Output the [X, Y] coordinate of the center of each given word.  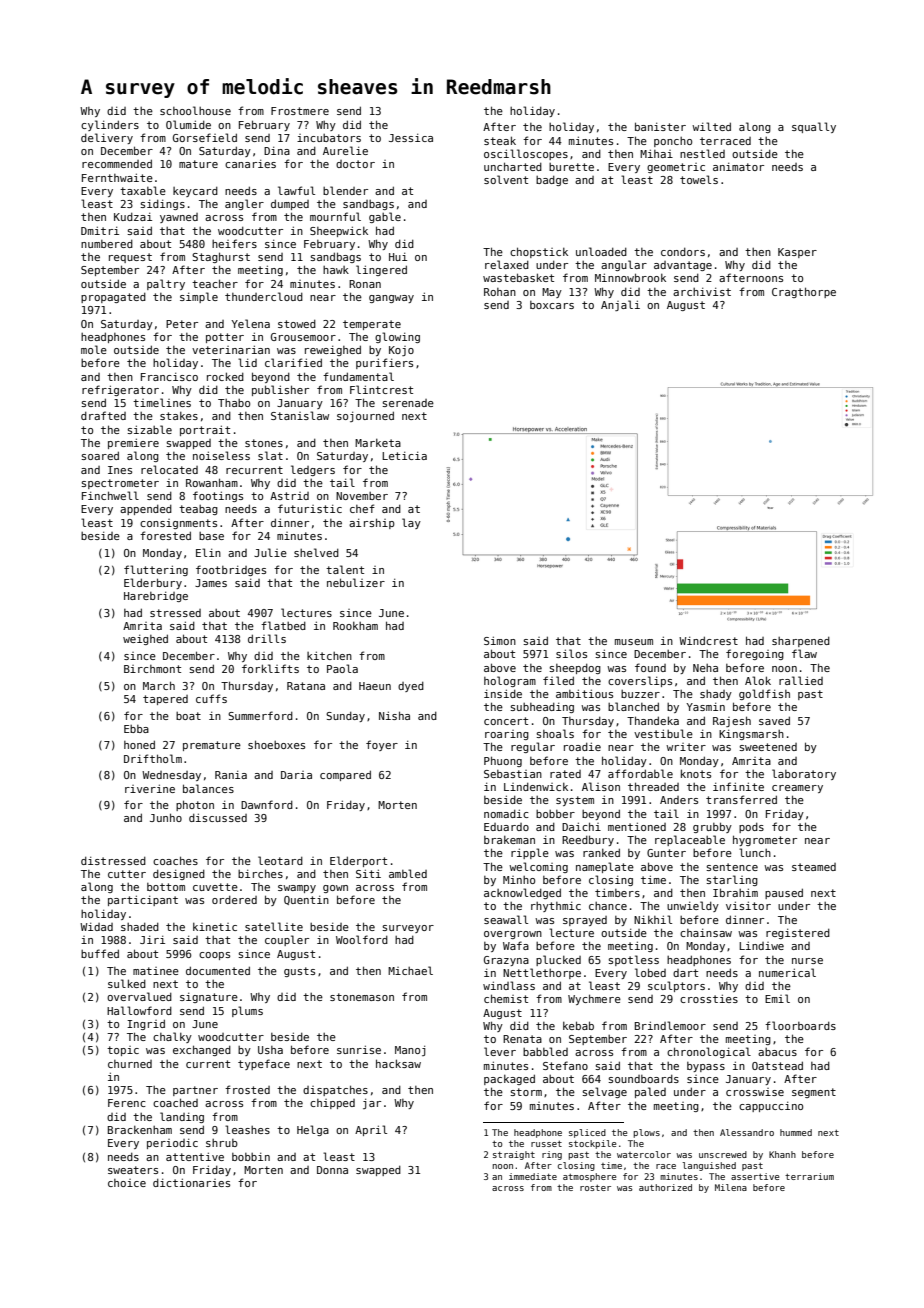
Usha [270, 1050]
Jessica [411, 137]
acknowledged [522, 893]
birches [260, 873]
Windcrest [708, 640]
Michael [410, 970]
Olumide [188, 124]
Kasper [797, 253]
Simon [500, 640]
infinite [738, 786]
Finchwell [110, 495]
